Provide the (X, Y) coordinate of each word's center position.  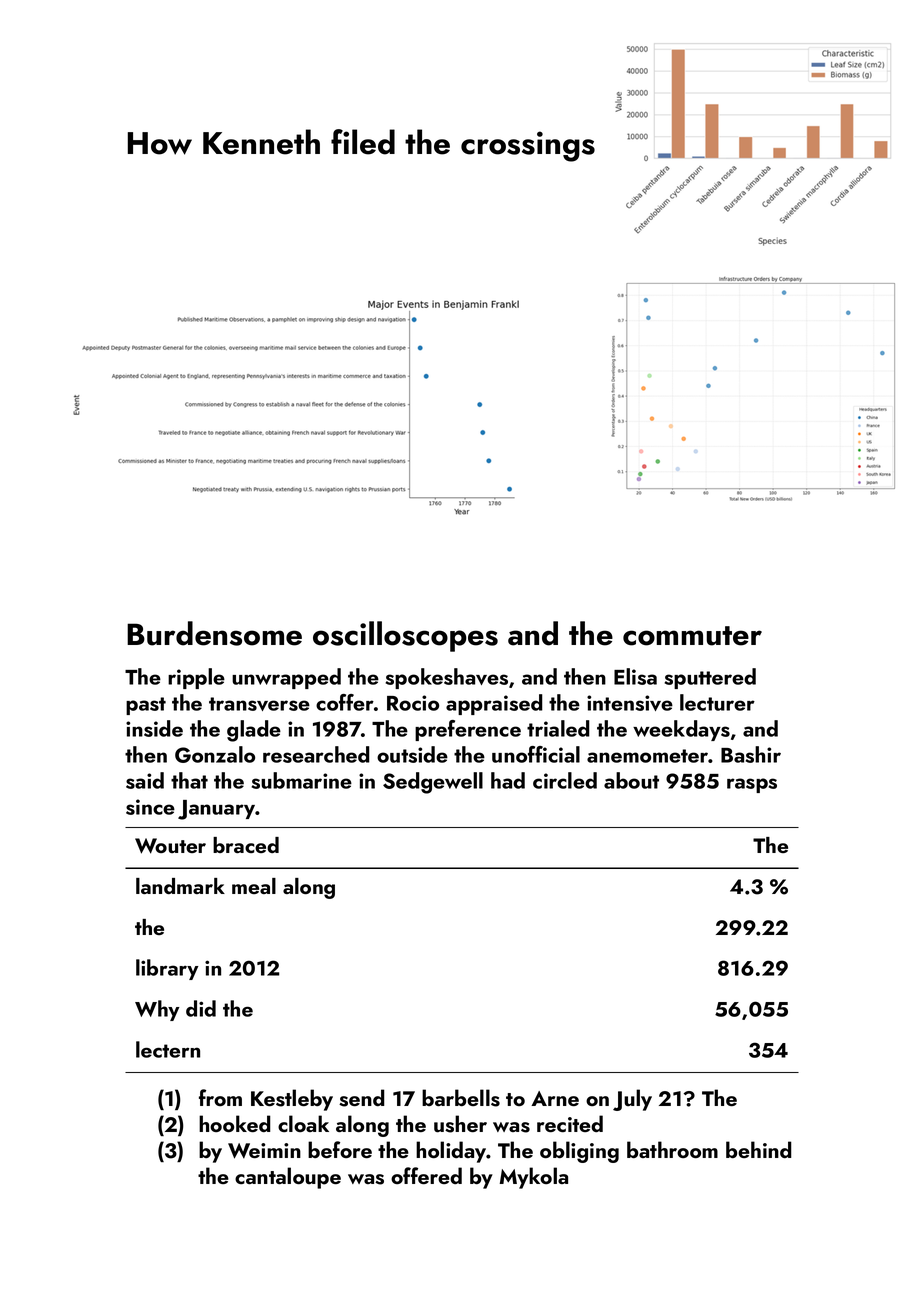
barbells (461, 1098)
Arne (555, 1098)
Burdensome (214, 633)
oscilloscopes (405, 636)
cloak (303, 1123)
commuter (692, 636)
